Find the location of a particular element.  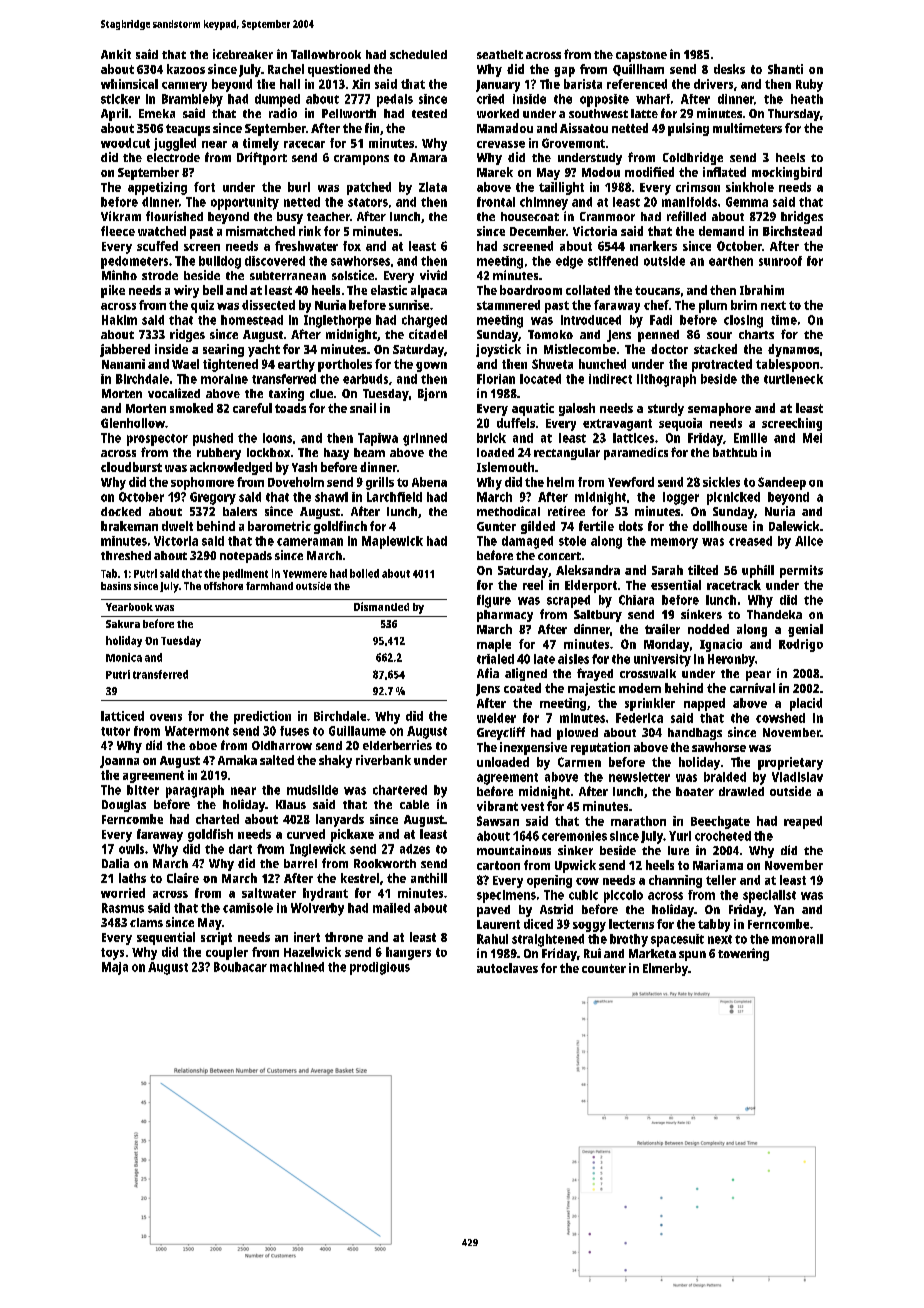

closing is located at coordinates (743, 321).
